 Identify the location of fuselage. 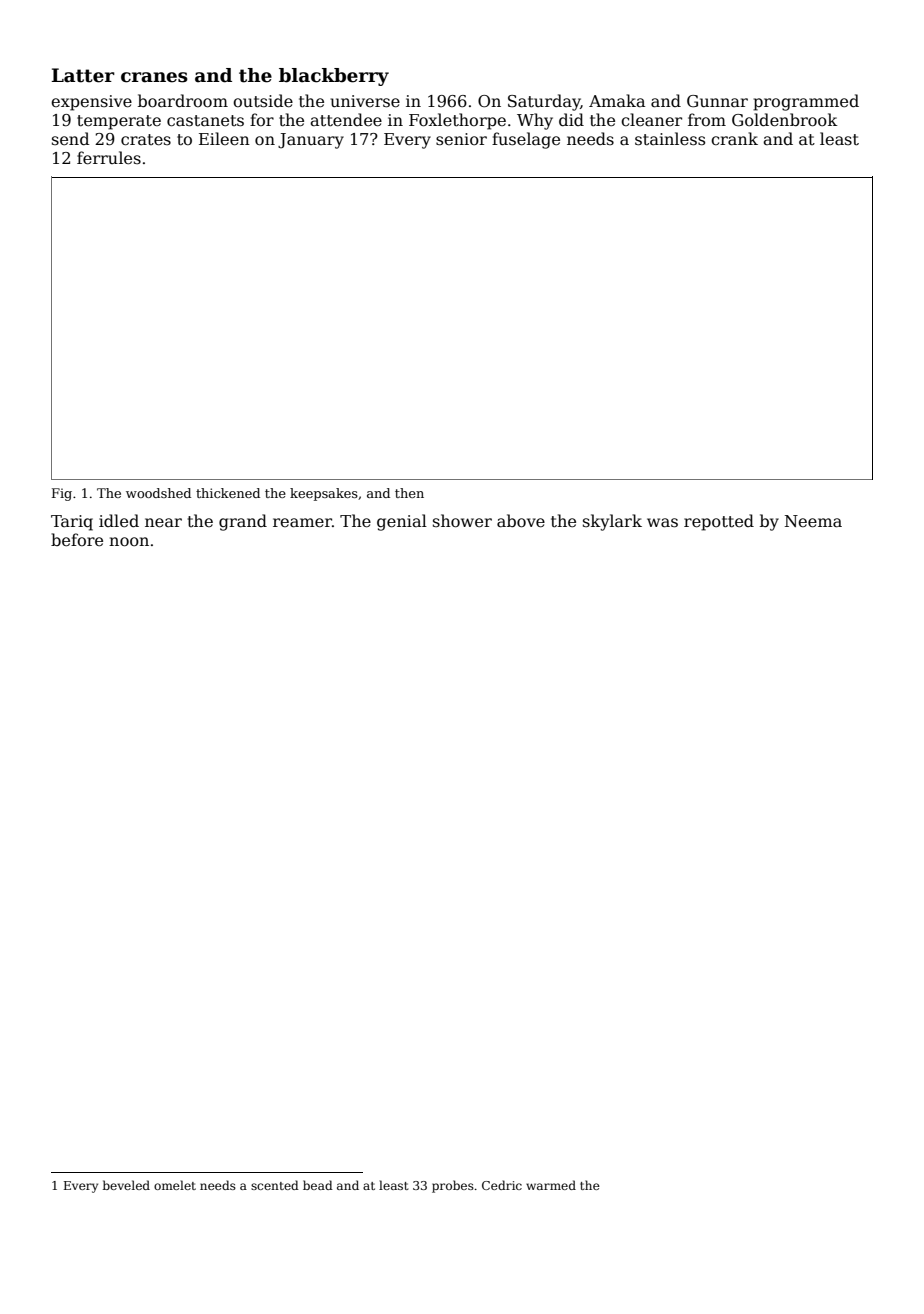
(526, 140).
